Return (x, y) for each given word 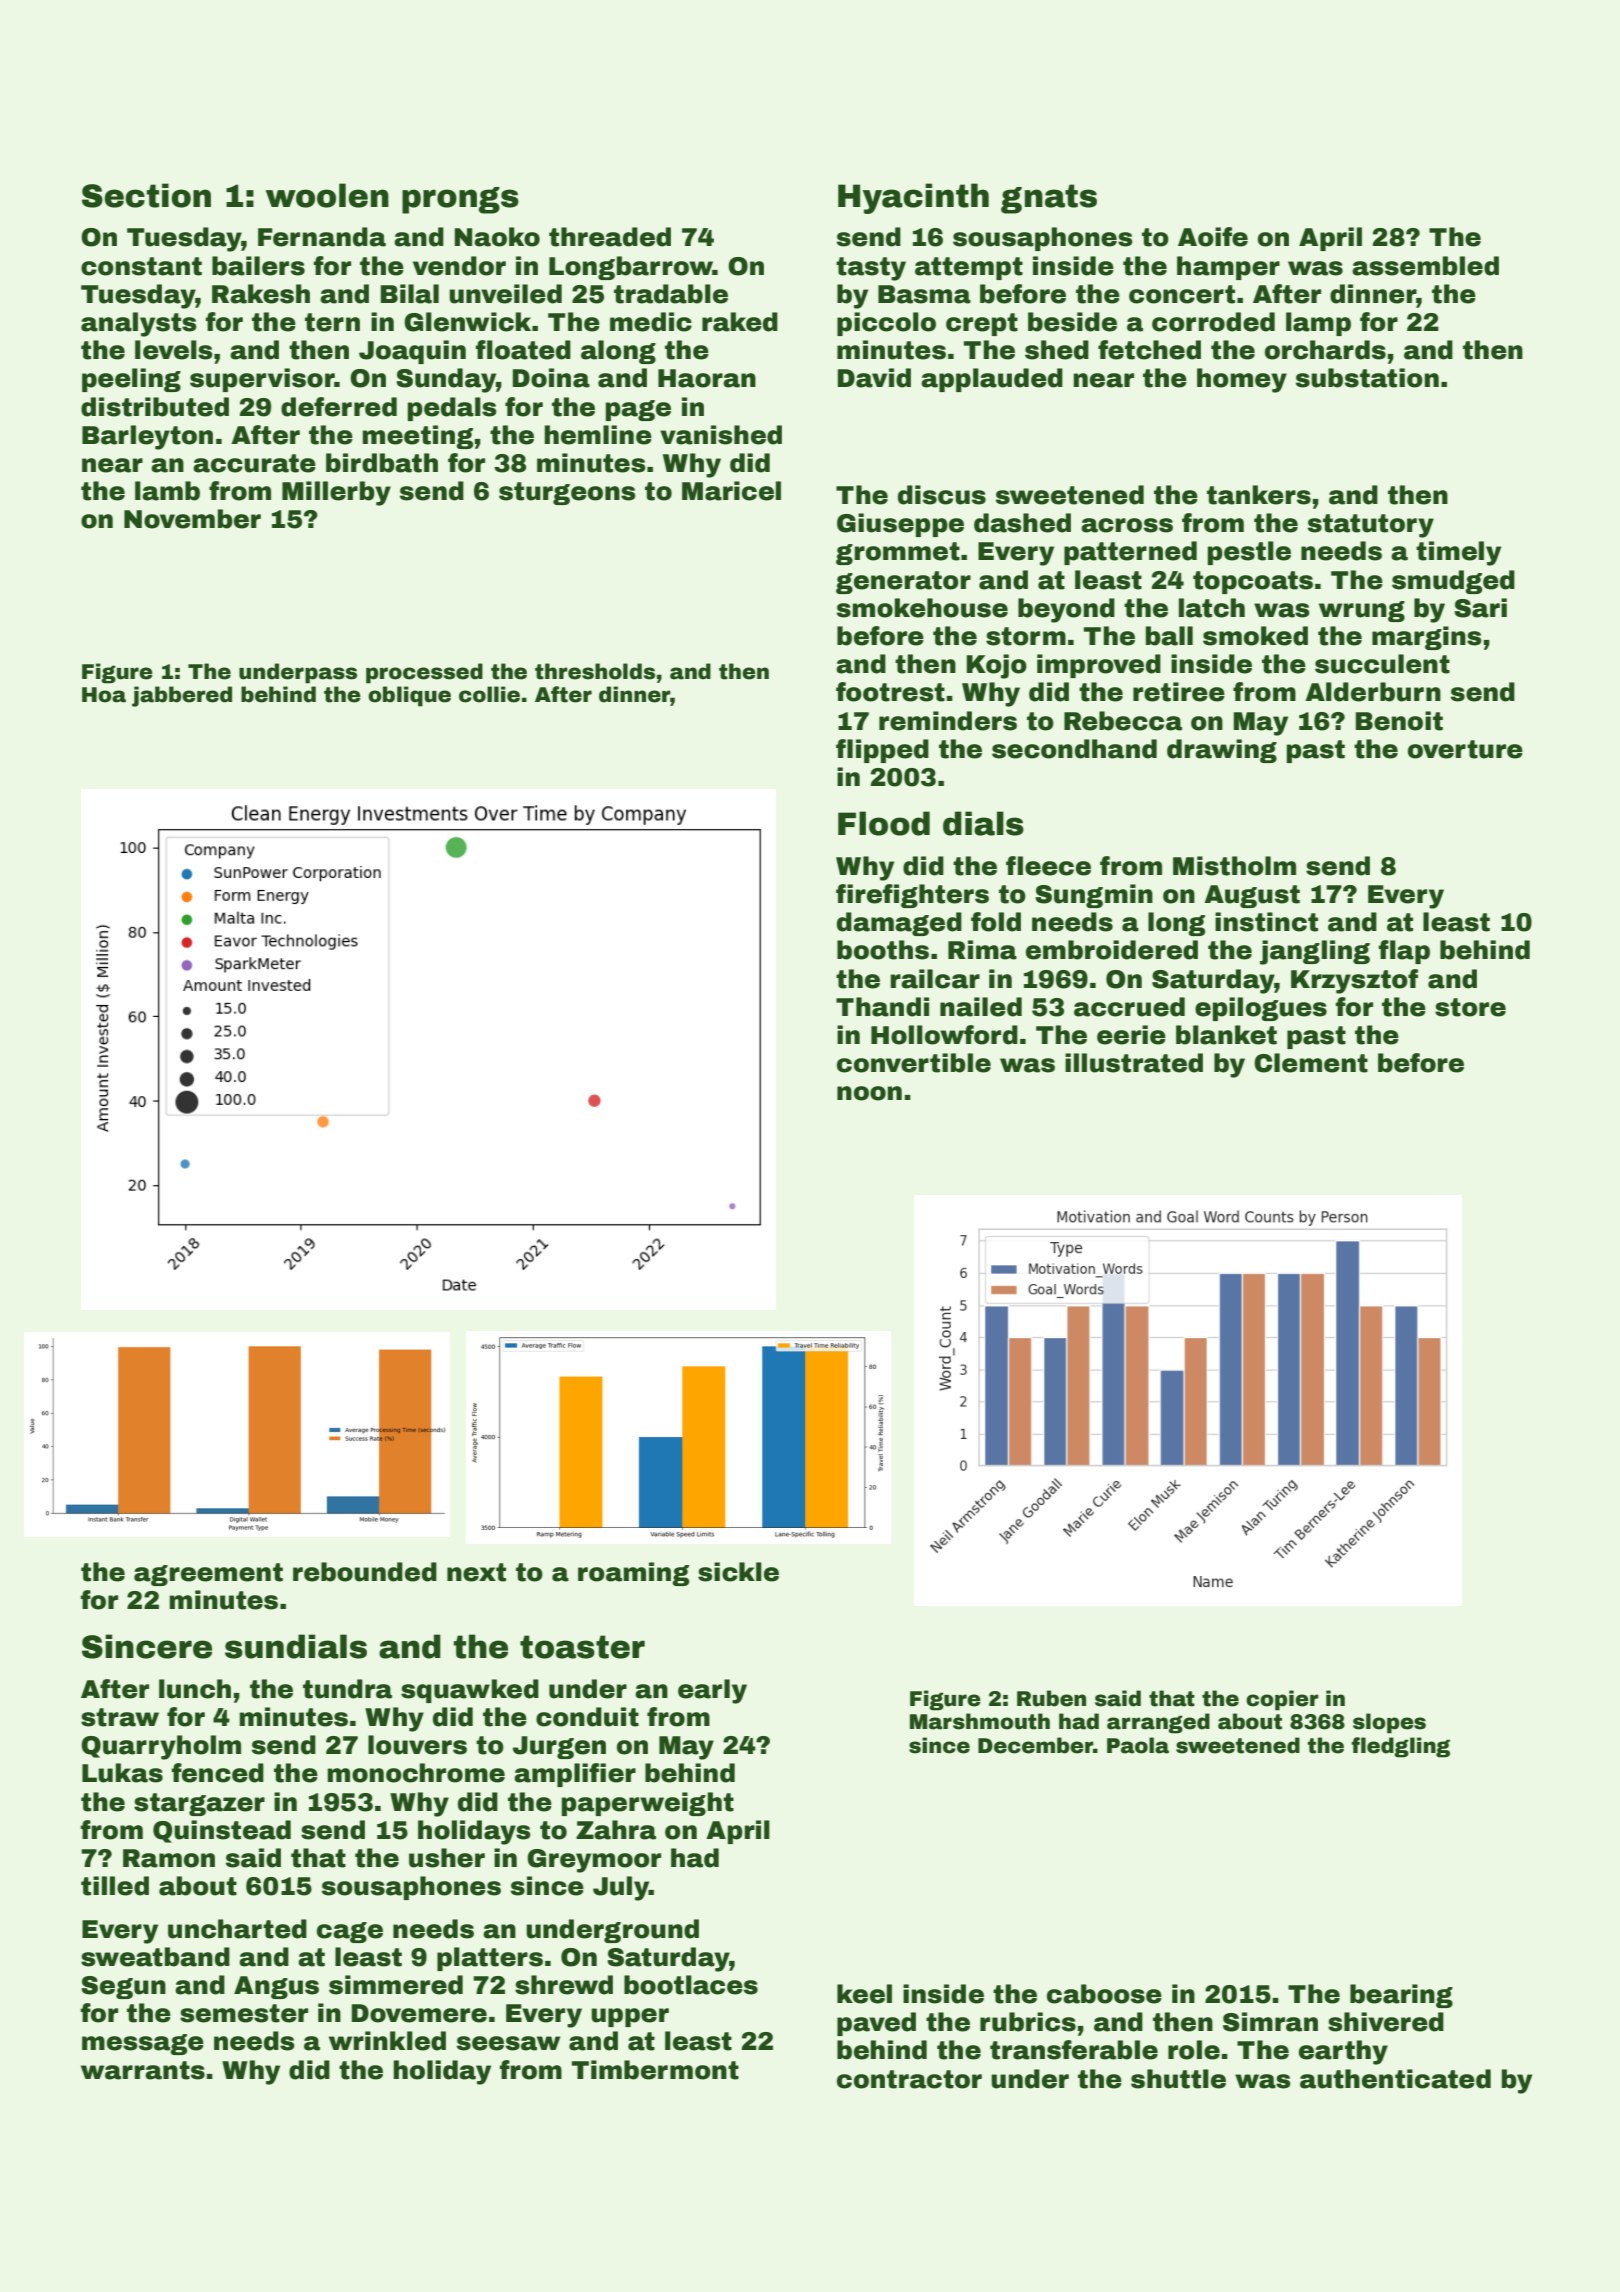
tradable (671, 294)
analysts (139, 324)
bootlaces (691, 1985)
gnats (1049, 199)
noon (869, 1093)
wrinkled (387, 2041)
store (1470, 1007)
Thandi (882, 1007)
